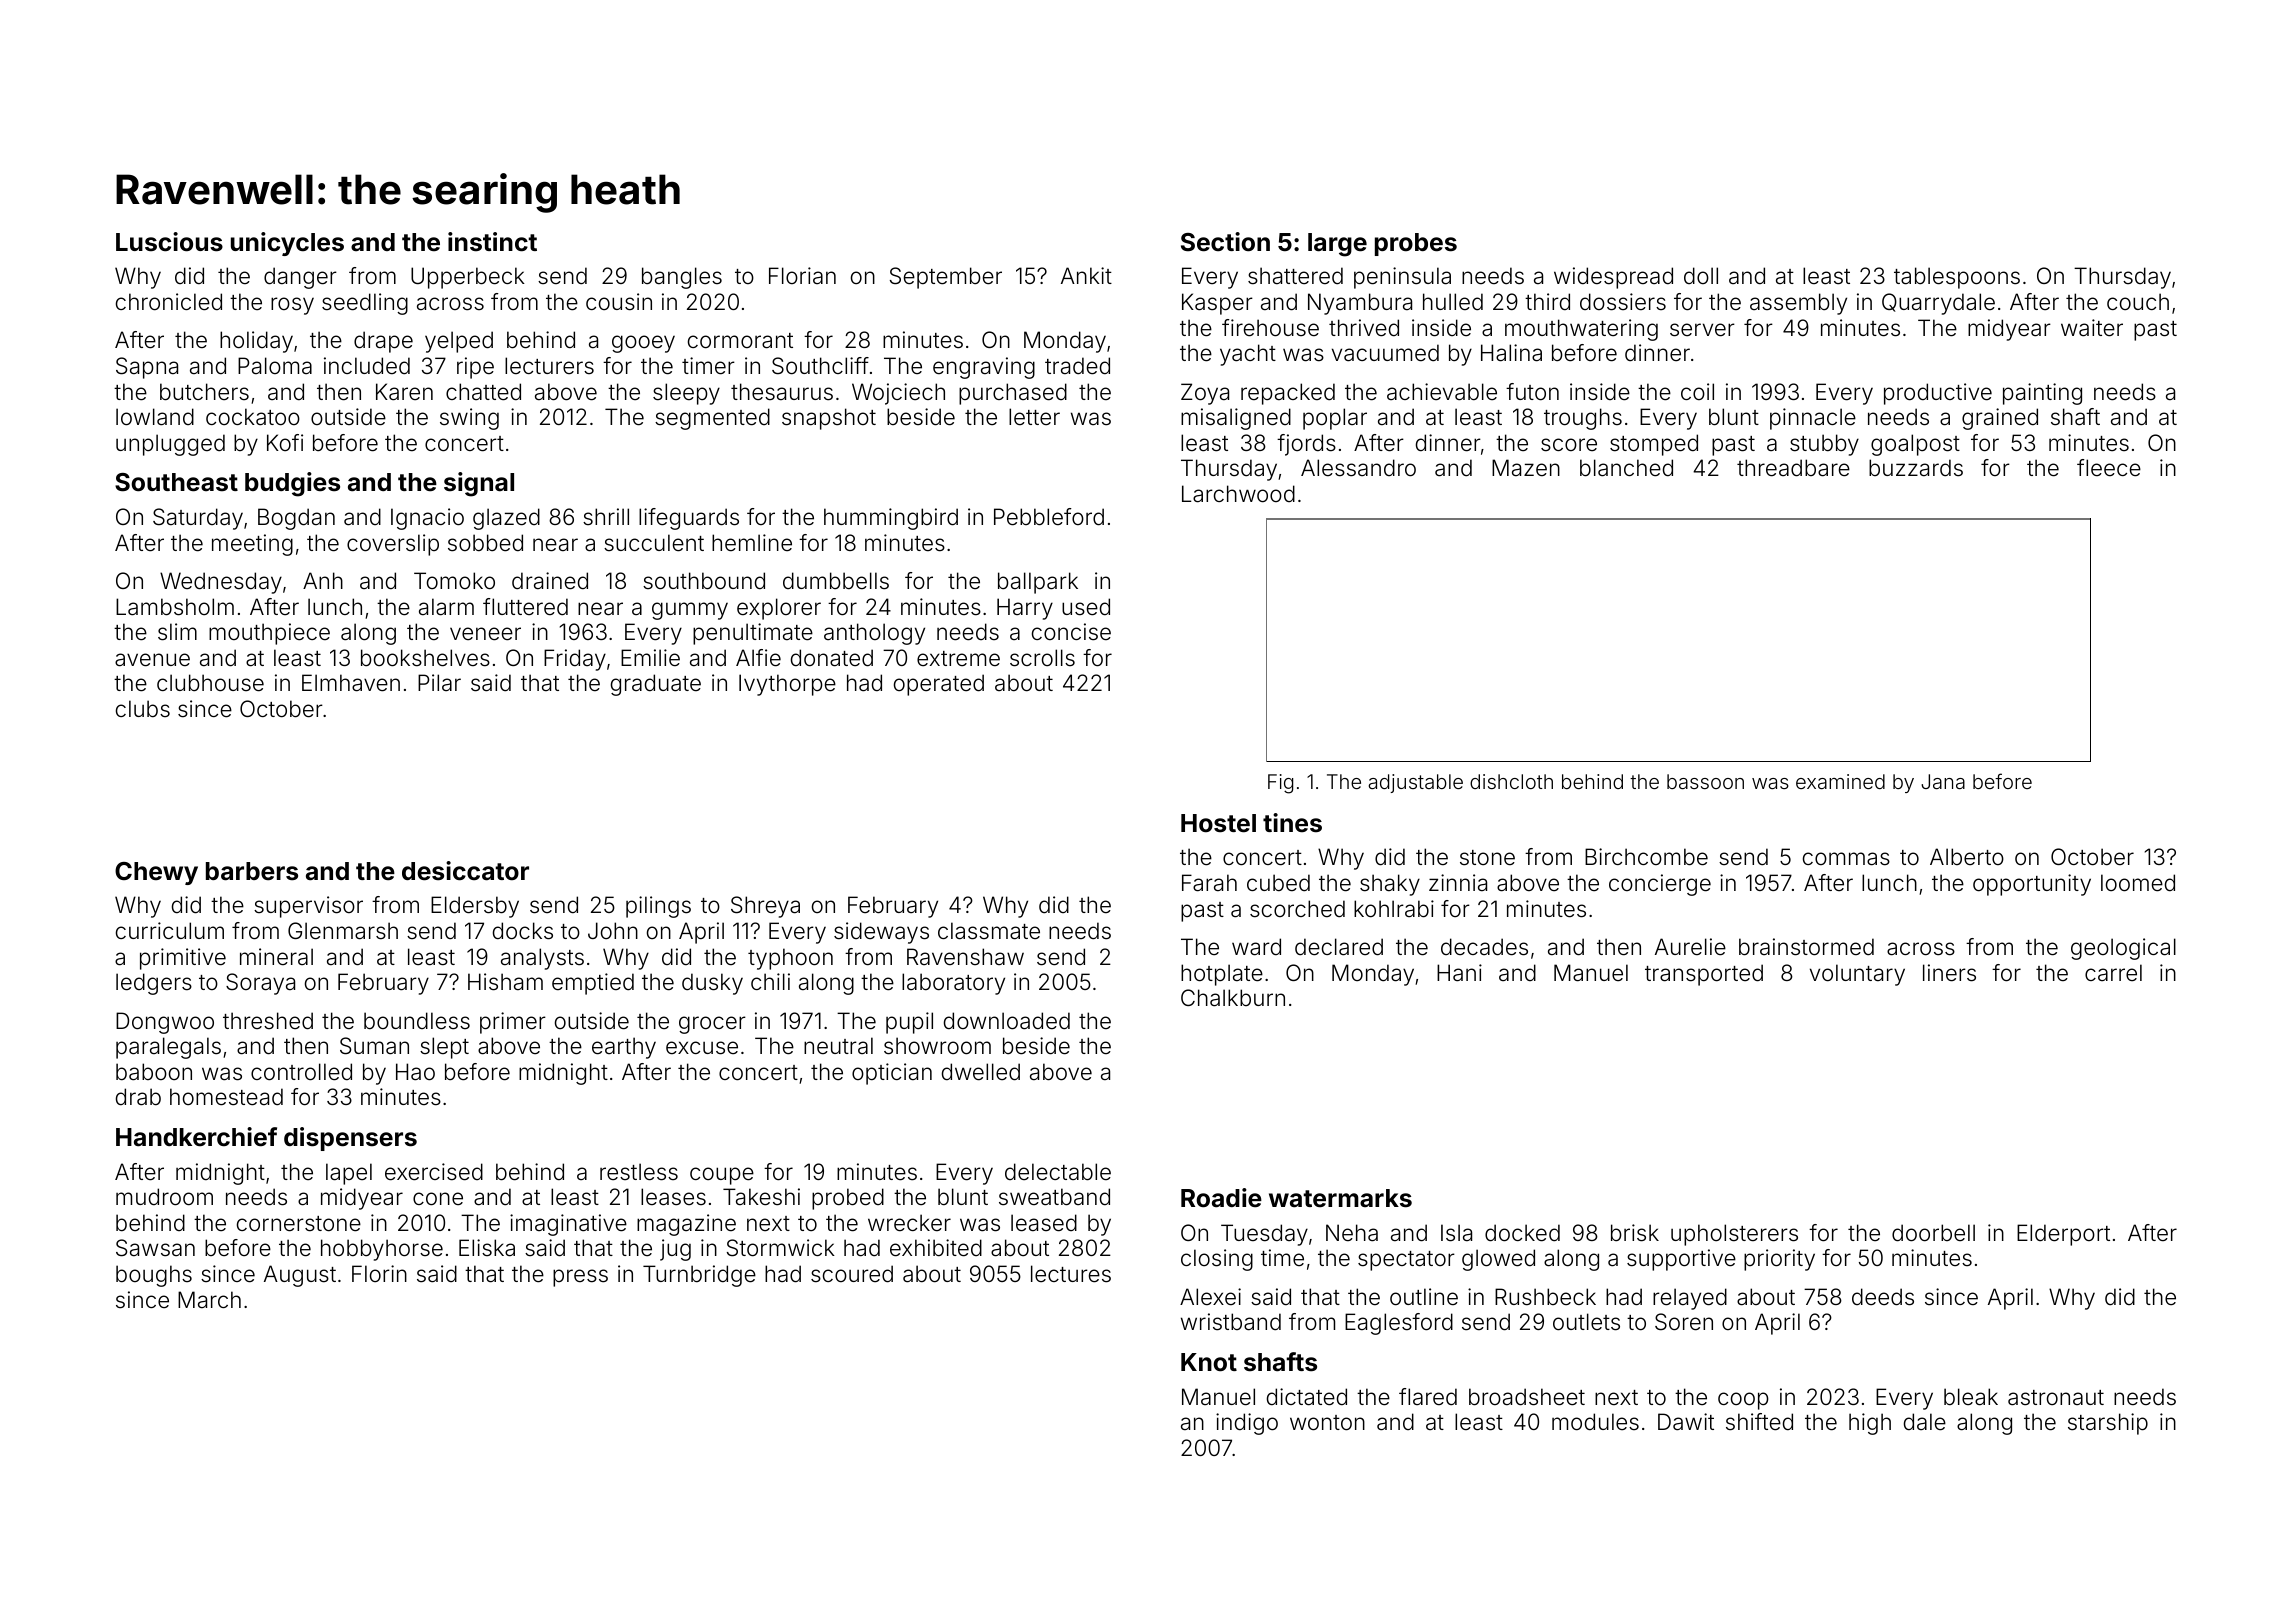  What do you see at coordinates (209, 1299) in the image?
I see `March` at bounding box center [209, 1299].
